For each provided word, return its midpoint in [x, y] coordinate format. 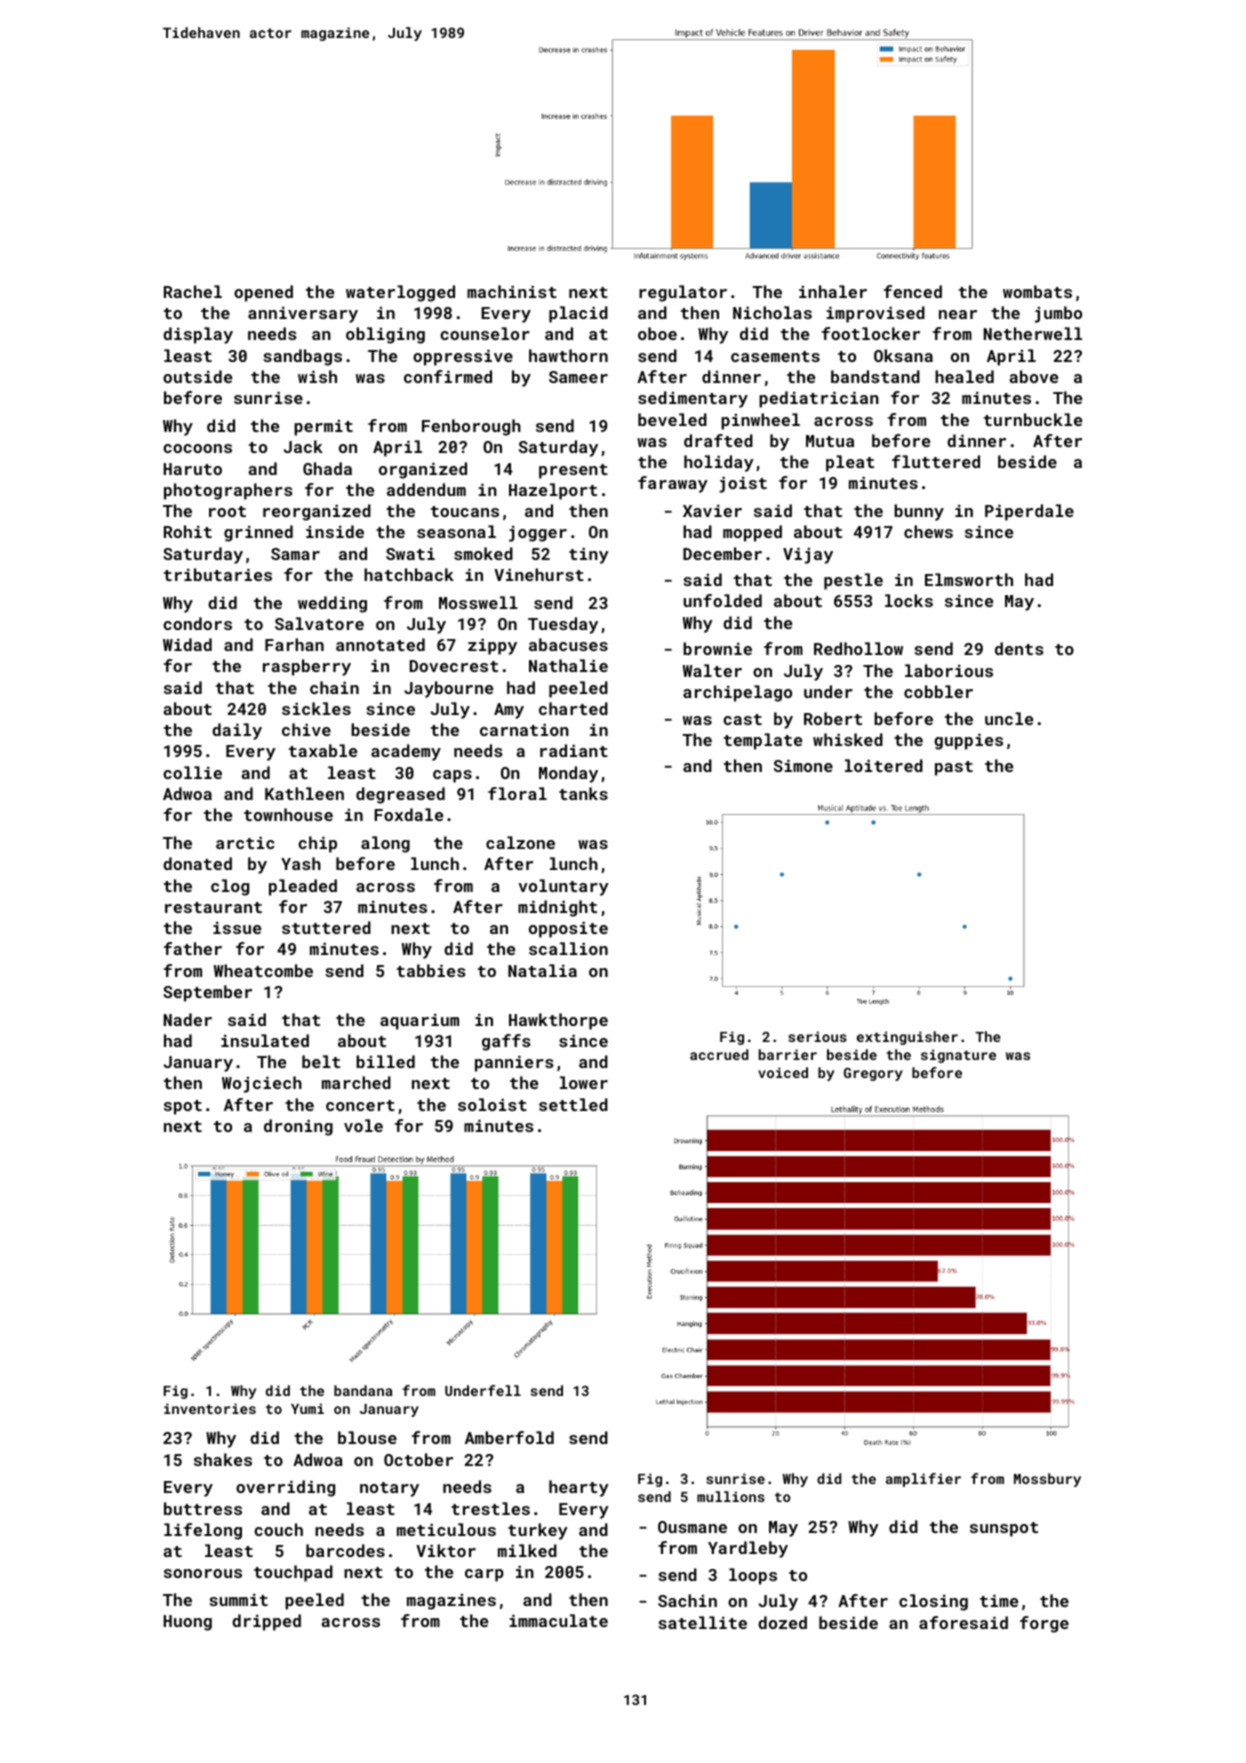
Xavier [712, 510]
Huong [188, 1623]
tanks [583, 793]
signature [958, 1056]
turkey [538, 1531]
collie [192, 772]
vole [363, 1125]
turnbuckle [1033, 419]
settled [573, 1104]
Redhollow [858, 648]
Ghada [327, 468]
